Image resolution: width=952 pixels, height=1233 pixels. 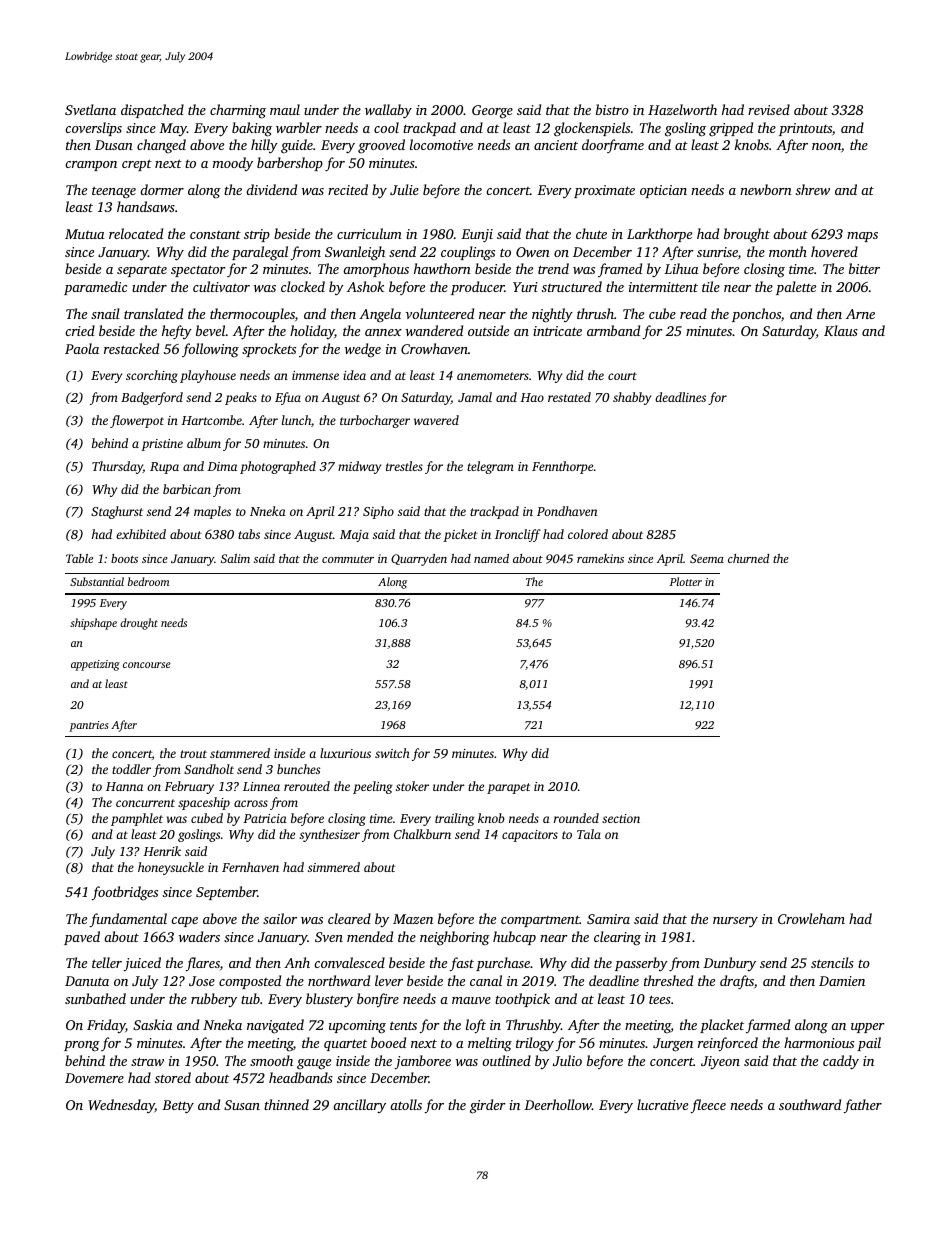 What do you see at coordinates (708, 1106) in the page?
I see `fleece` at bounding box center [708, 1106].
